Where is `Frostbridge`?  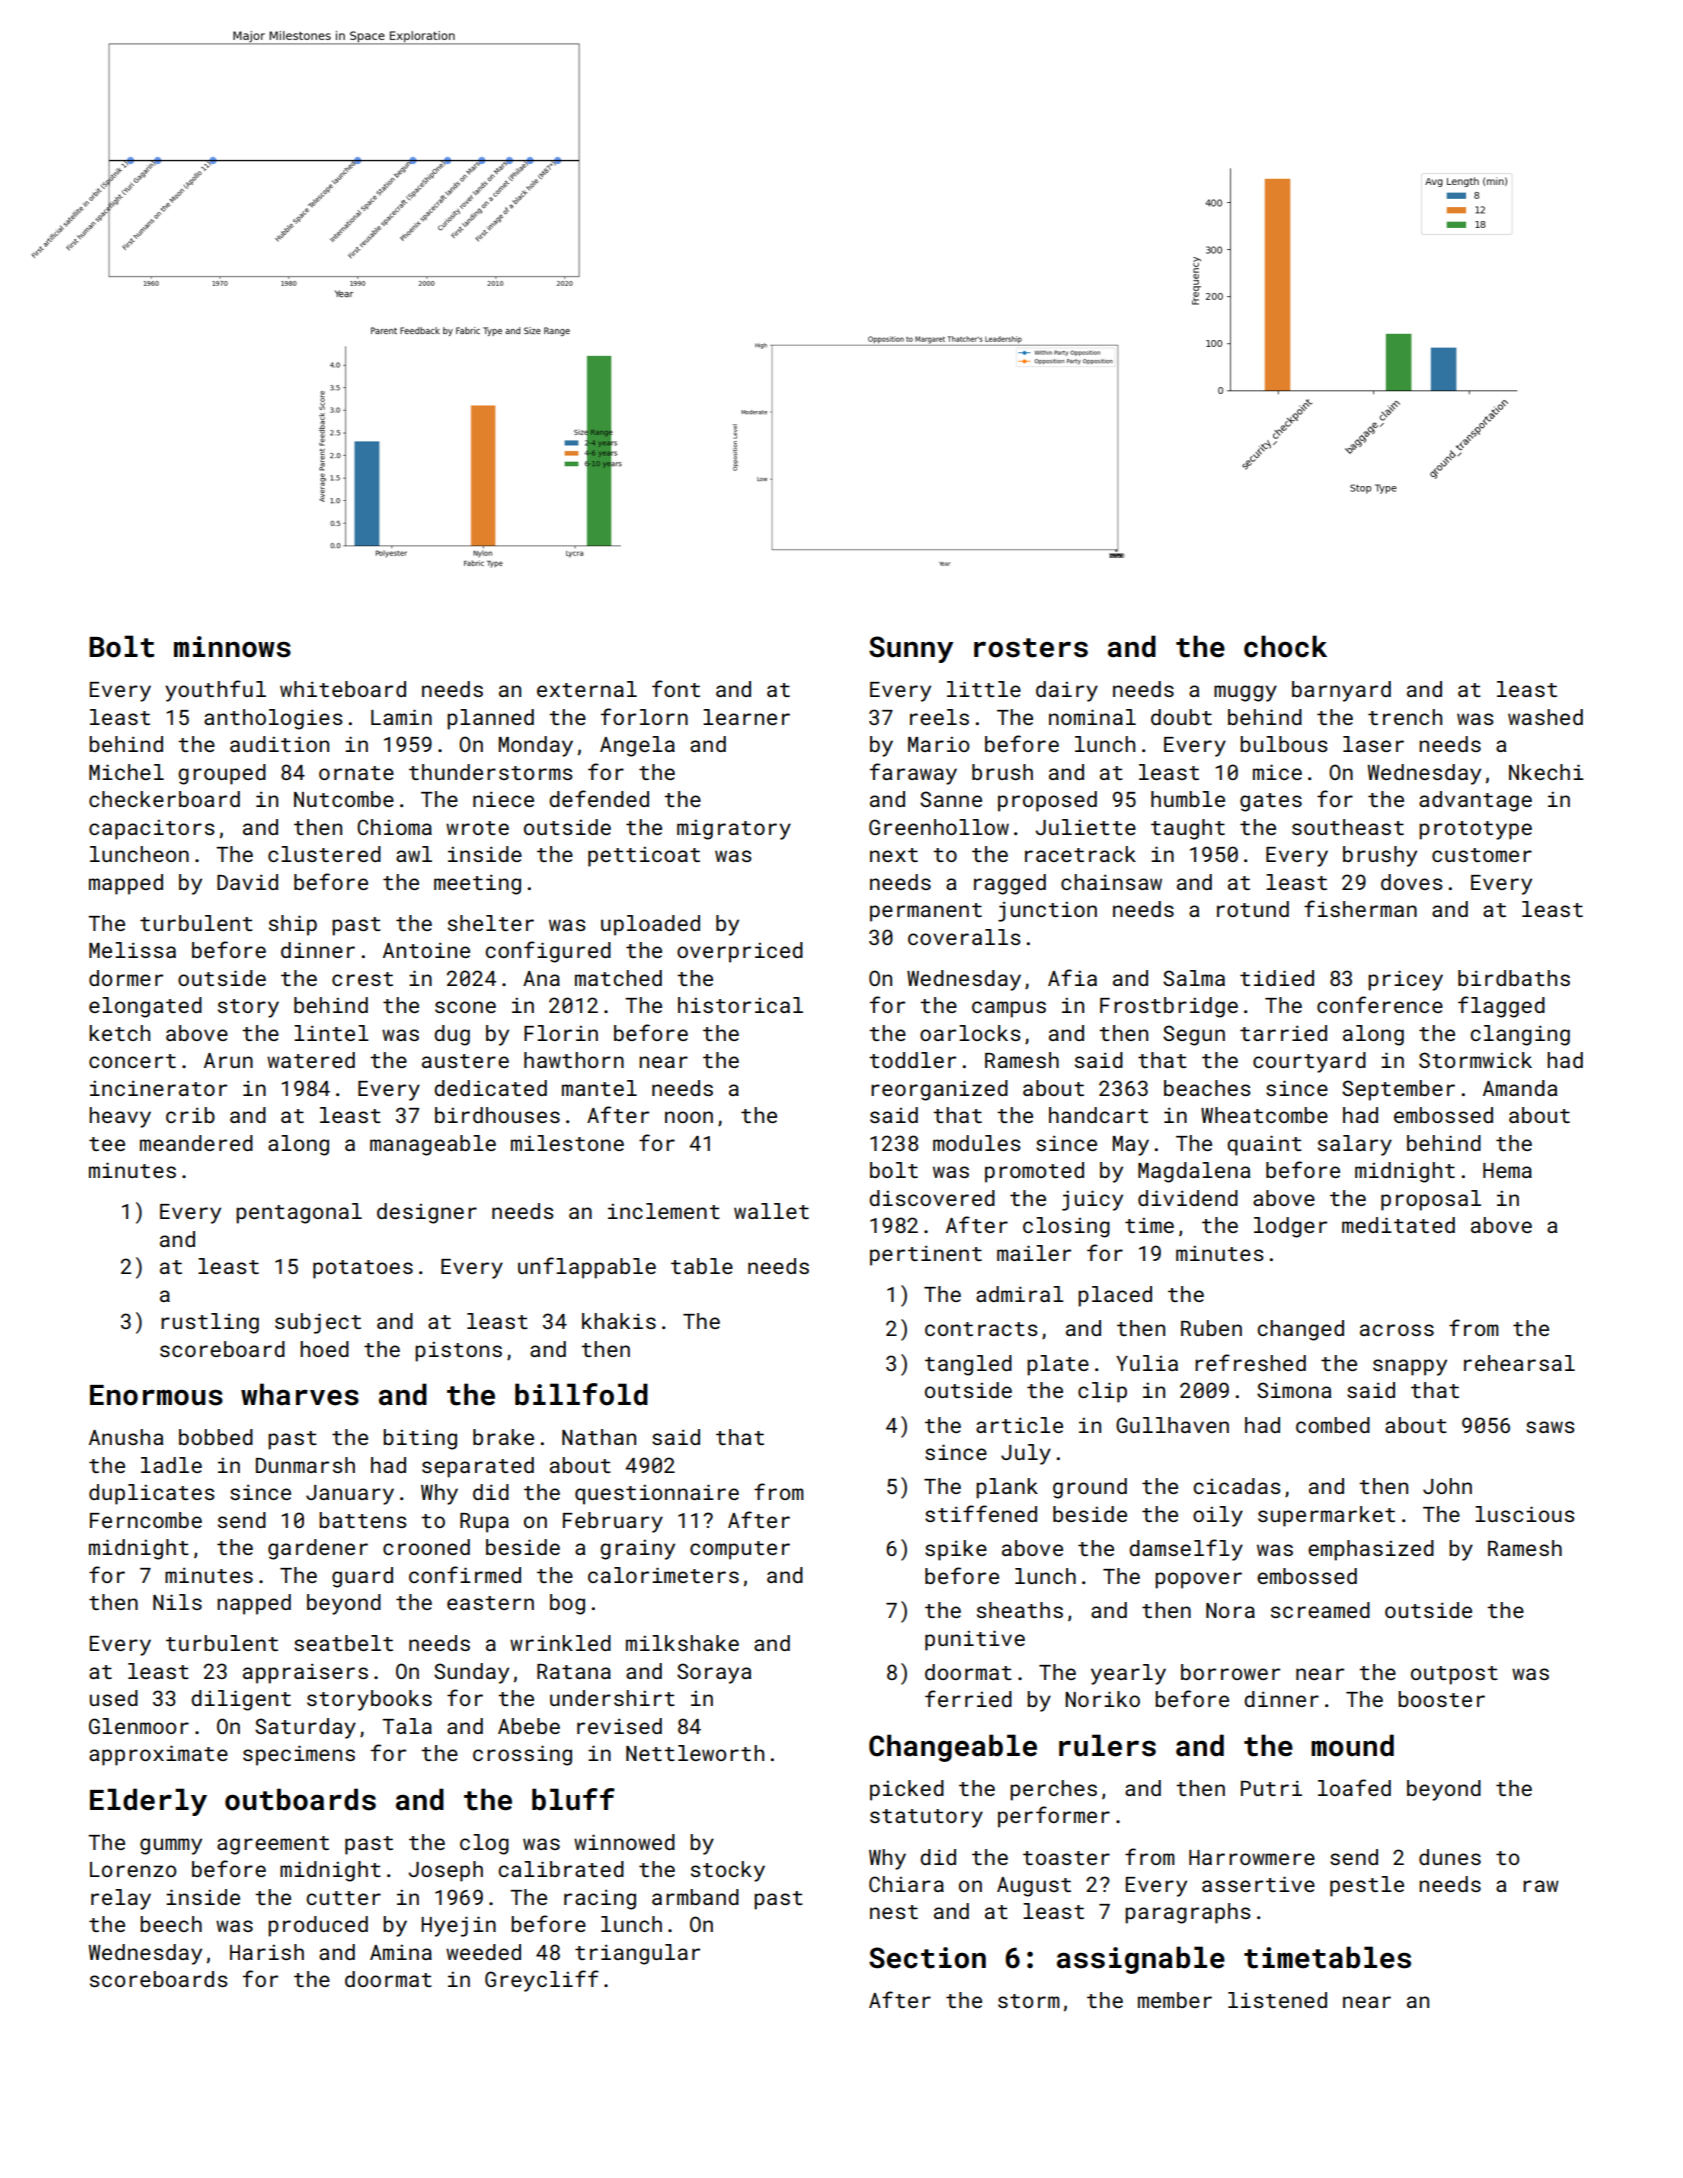
Frostbridge is located at coordinates (1169, 1007).
